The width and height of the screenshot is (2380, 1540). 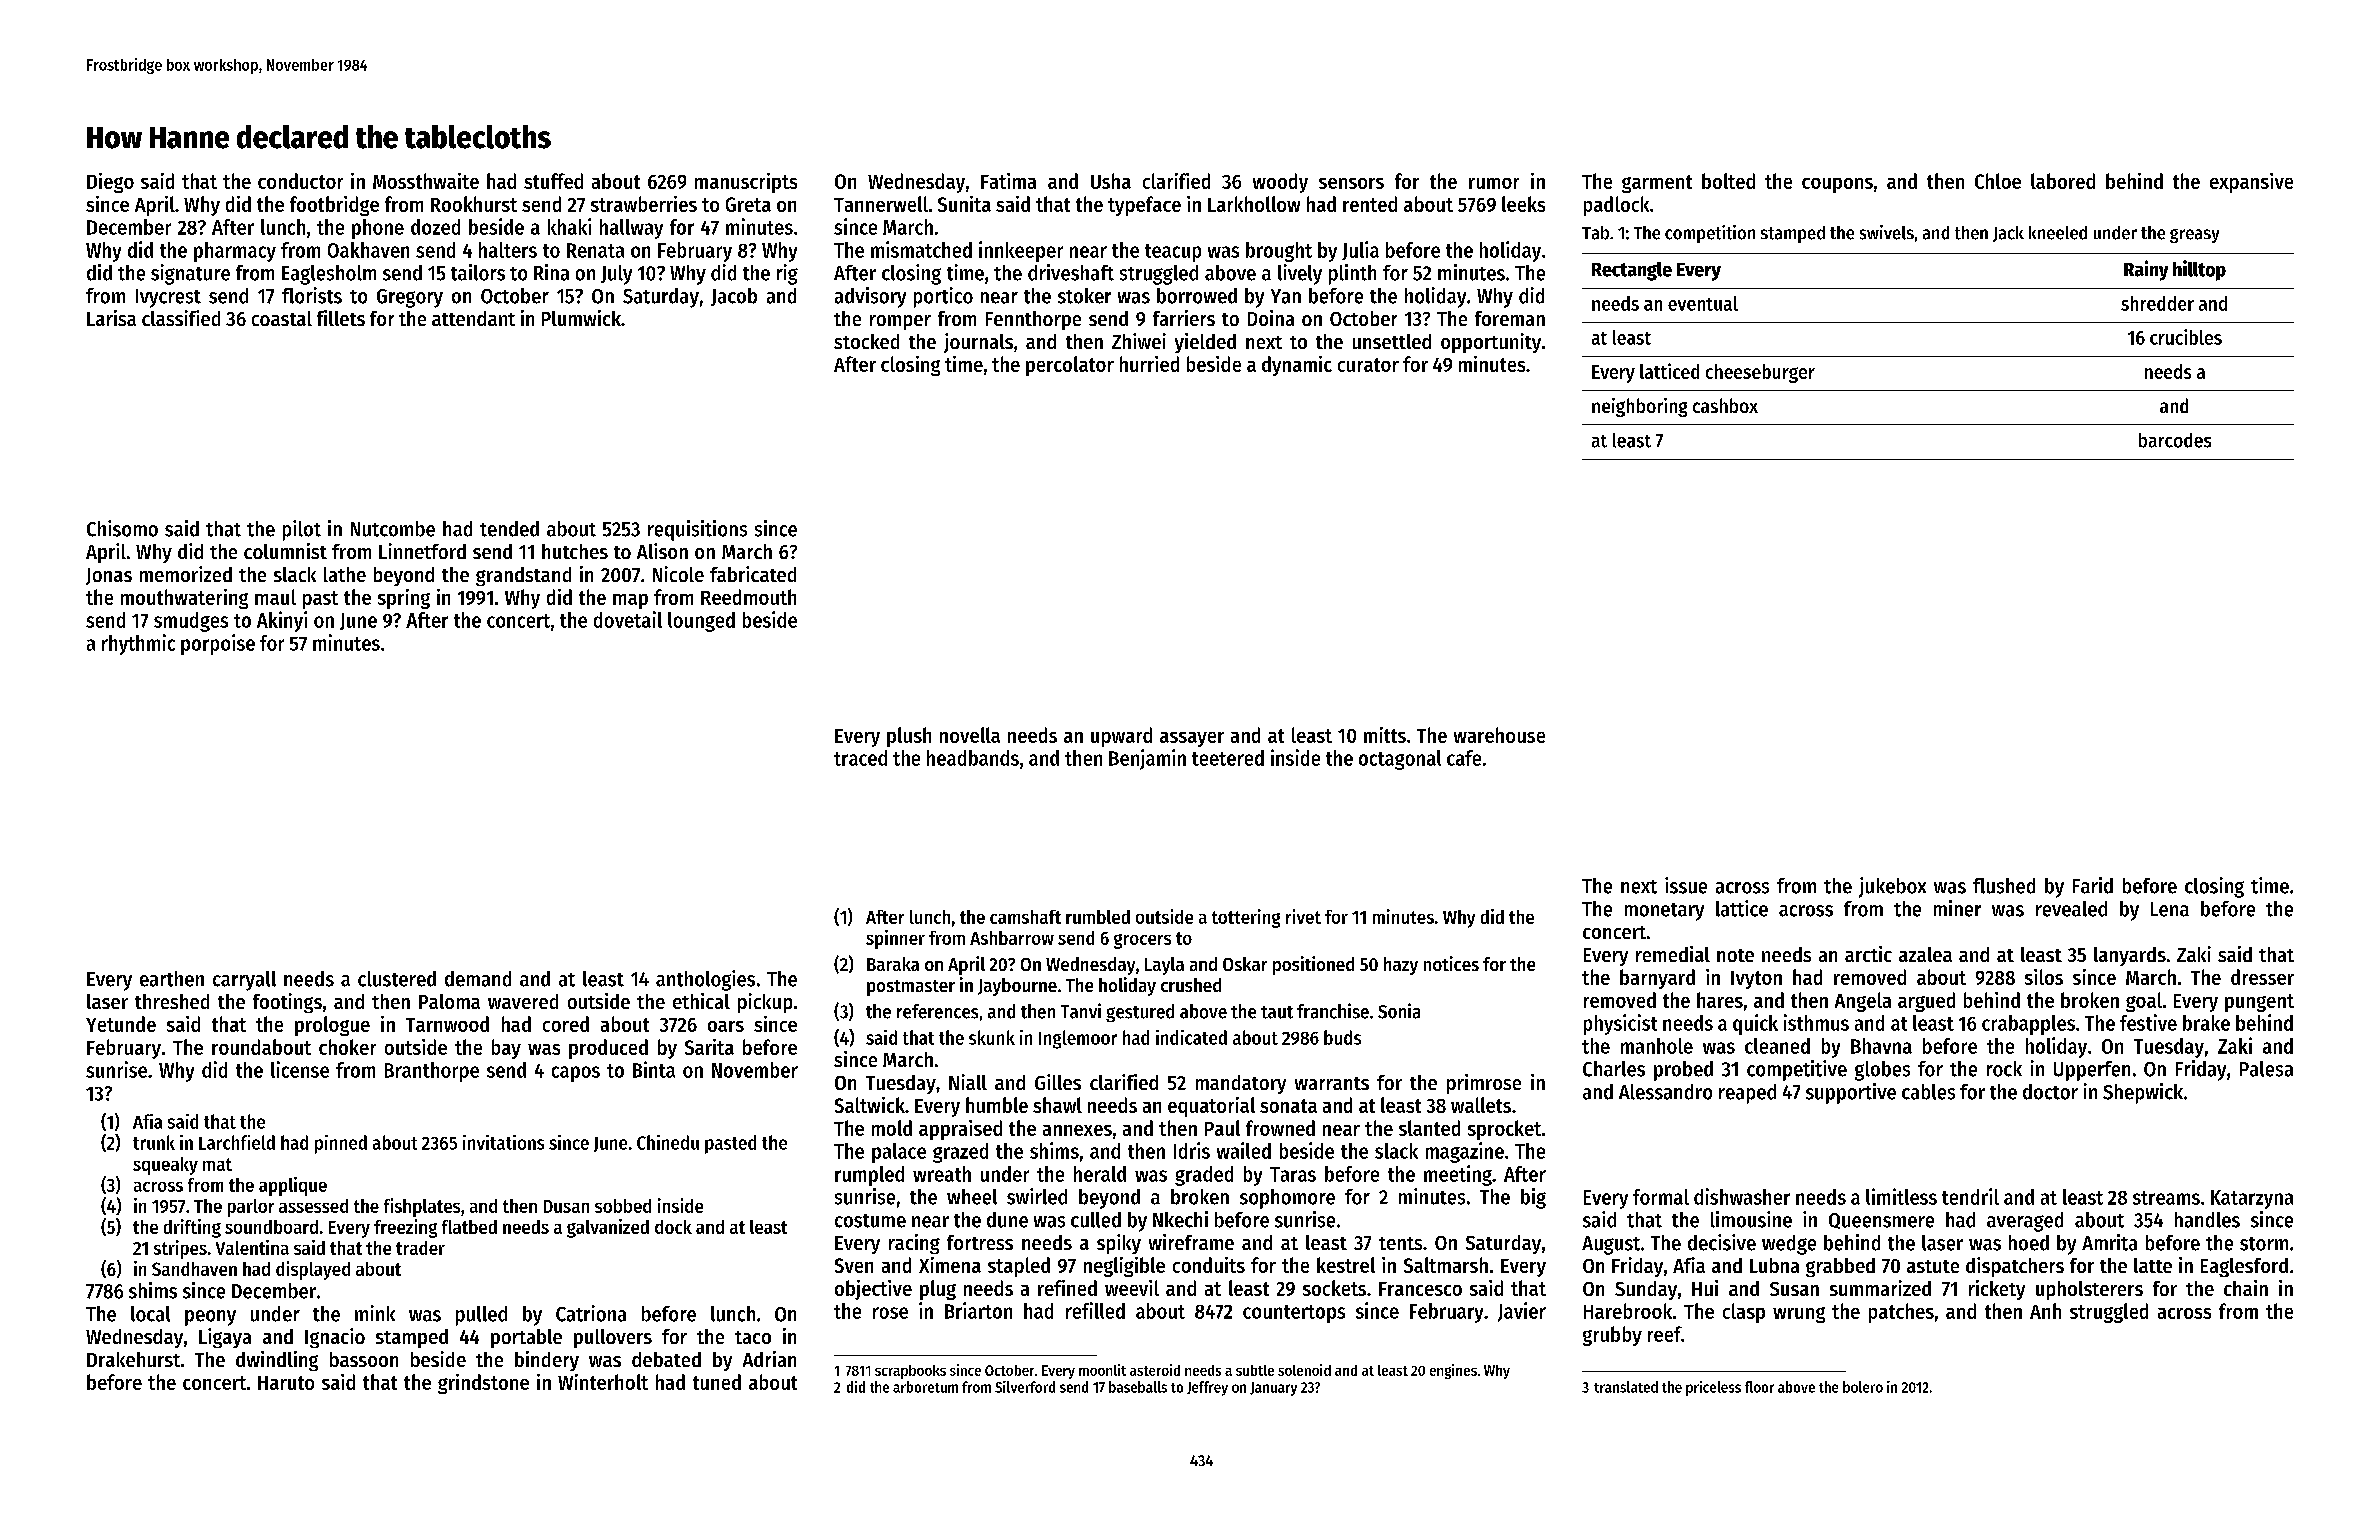 What do you see at coordinates (1639, 407) in the screenshot?
I see `neighboring` at bounding box center [1639, 407].
